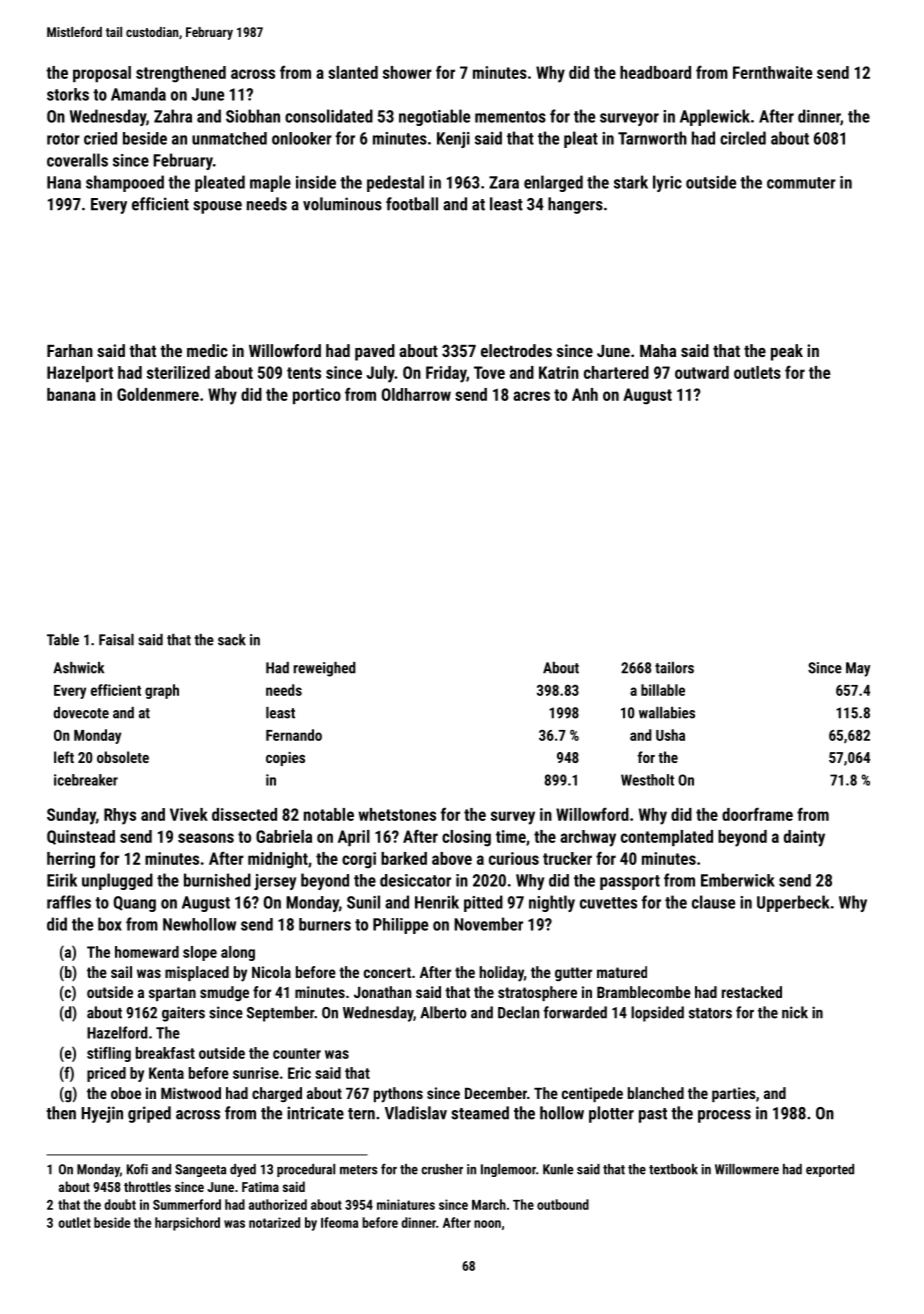 This screenshot has height=1314, width=924. What do you see at coordinates (702, 372) in the screenshot?
I see `outward` at bounding box center [702, 372].
